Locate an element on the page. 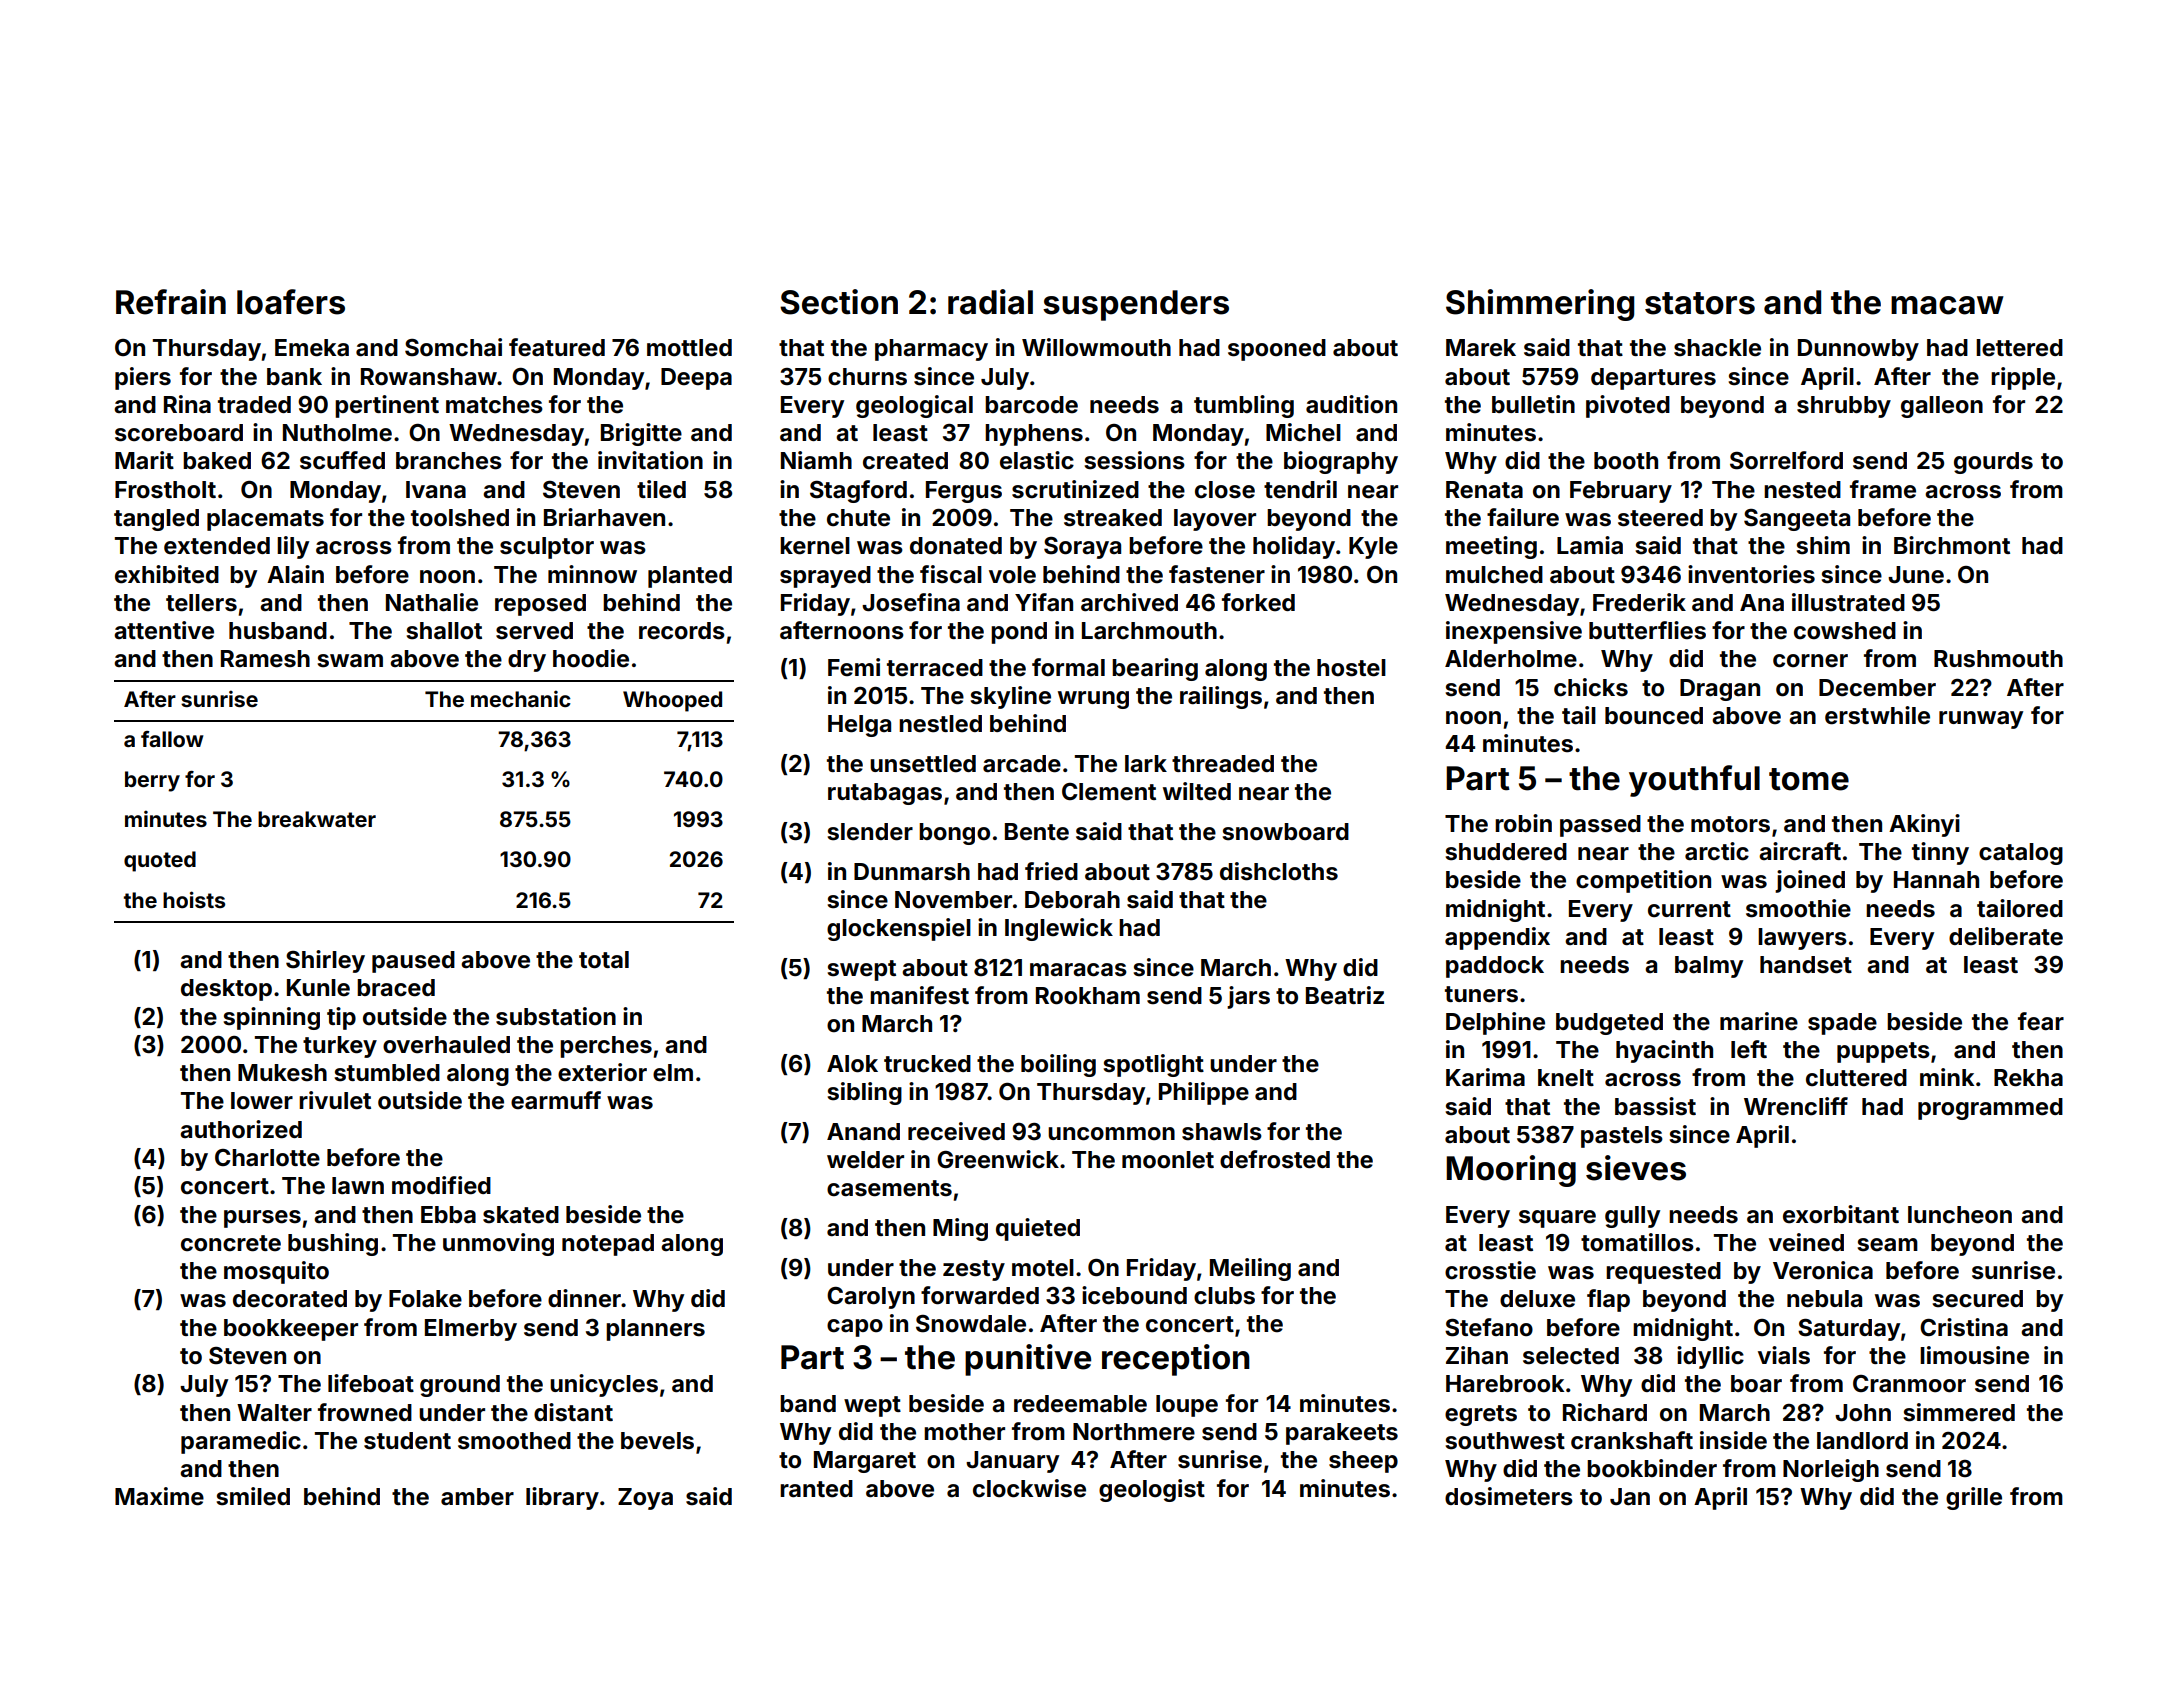 Image resolution: width=2178 pixels, height=1683 pixels. forwarded is located at coordinates (980, 1295).
